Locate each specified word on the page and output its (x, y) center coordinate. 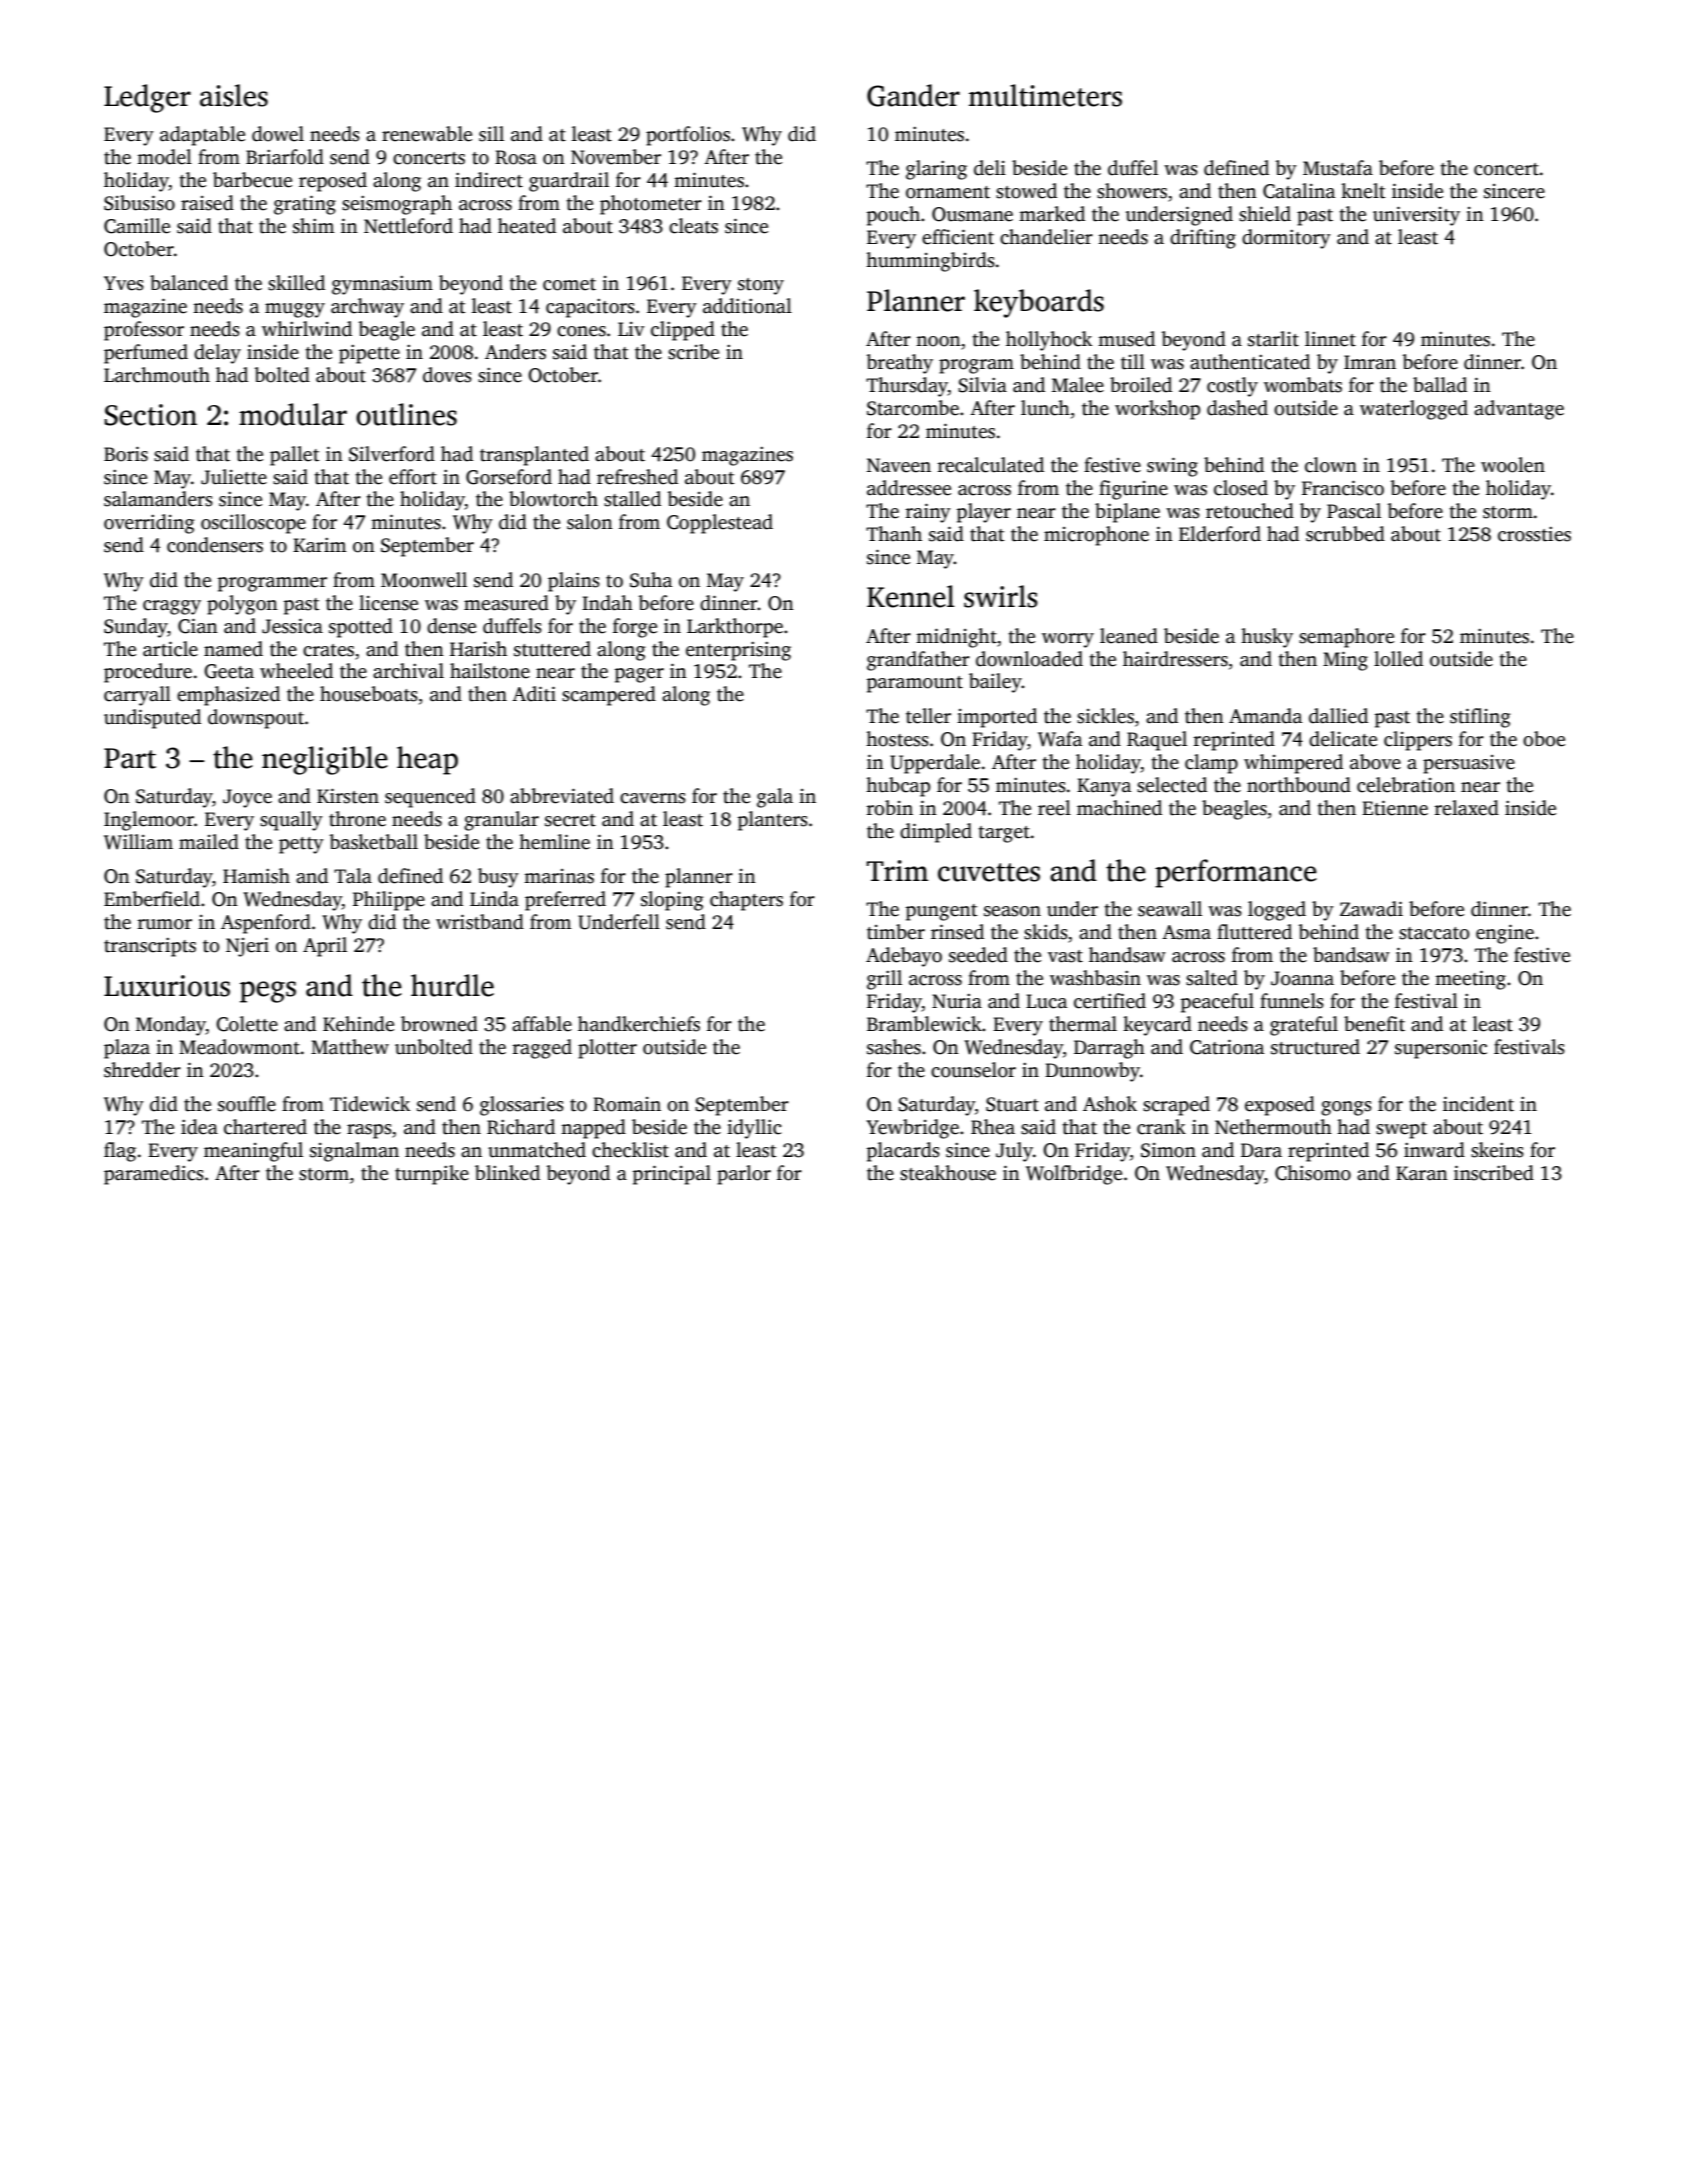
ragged (542, 1049)
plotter (607, 1049)
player (984, 513)
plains (574, 582)
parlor (744, 1175)
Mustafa (1338, 168)
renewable (427, 134)
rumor (165, 924)
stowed (1026, 191)
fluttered (1254, 932)
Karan (1422, 1173)
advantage (1519, 410)
